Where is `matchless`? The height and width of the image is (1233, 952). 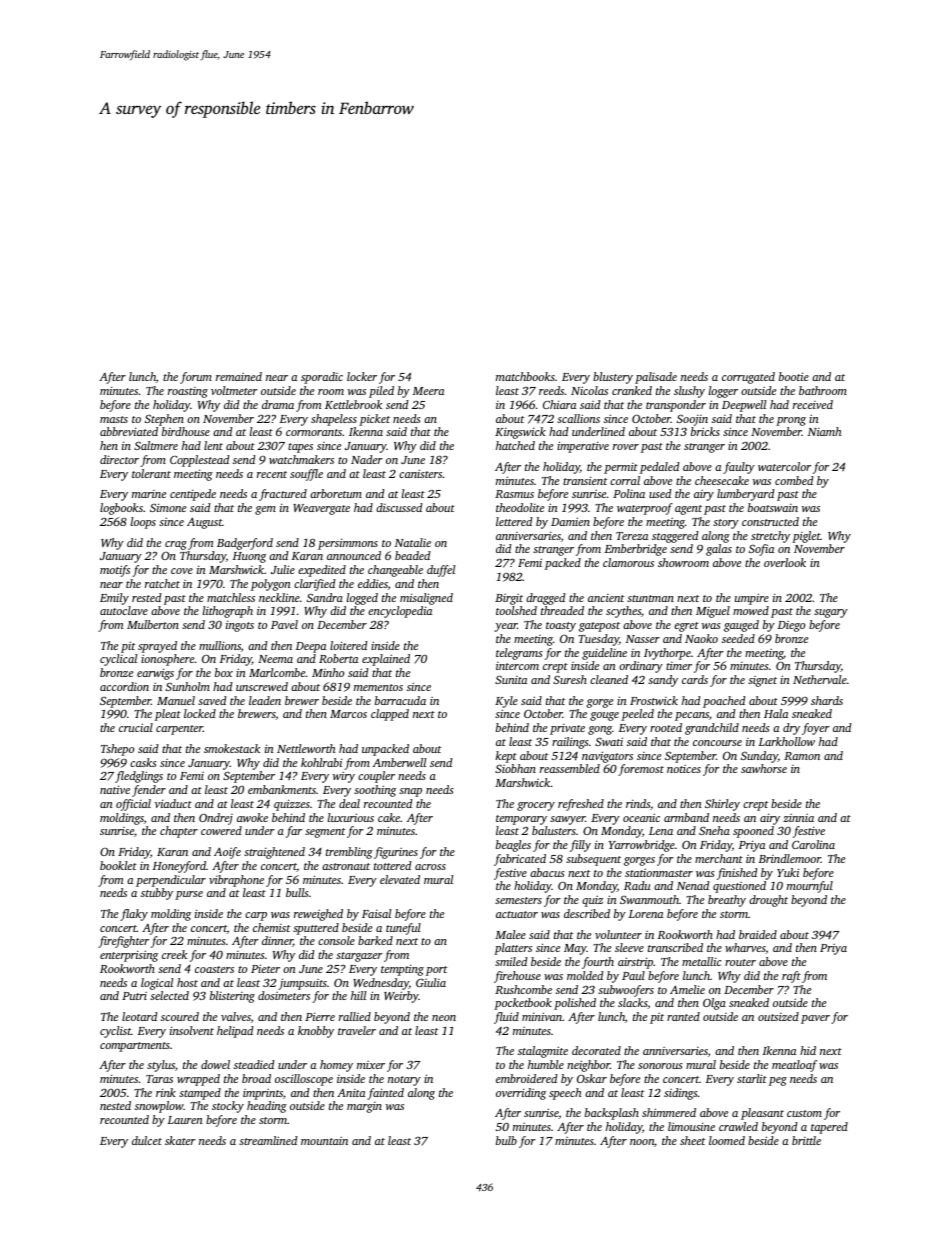
matchless is located at coordinates (231, 597).
